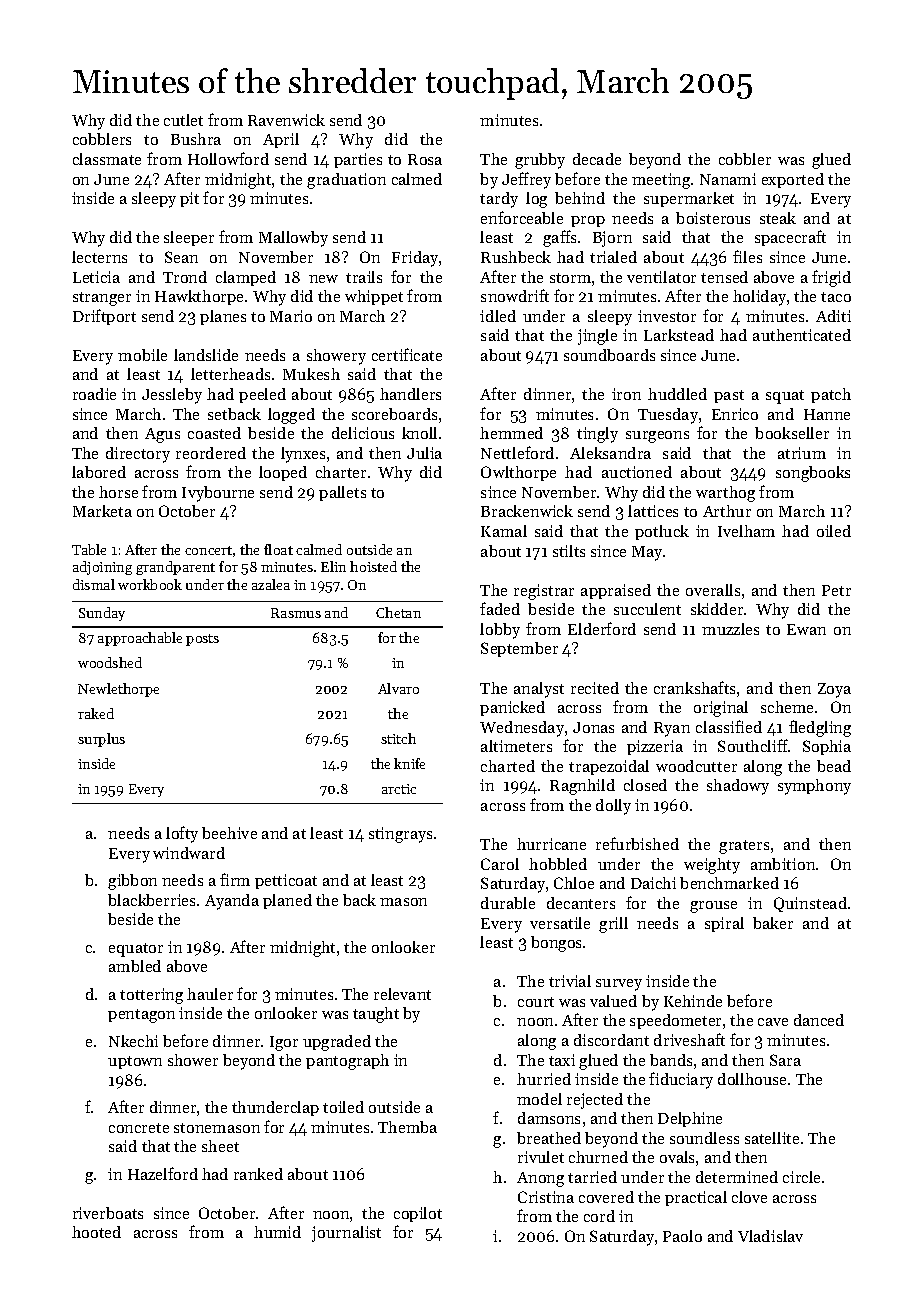 The image size is (924, 1308). I want to click on decade, so click(597, 159).
